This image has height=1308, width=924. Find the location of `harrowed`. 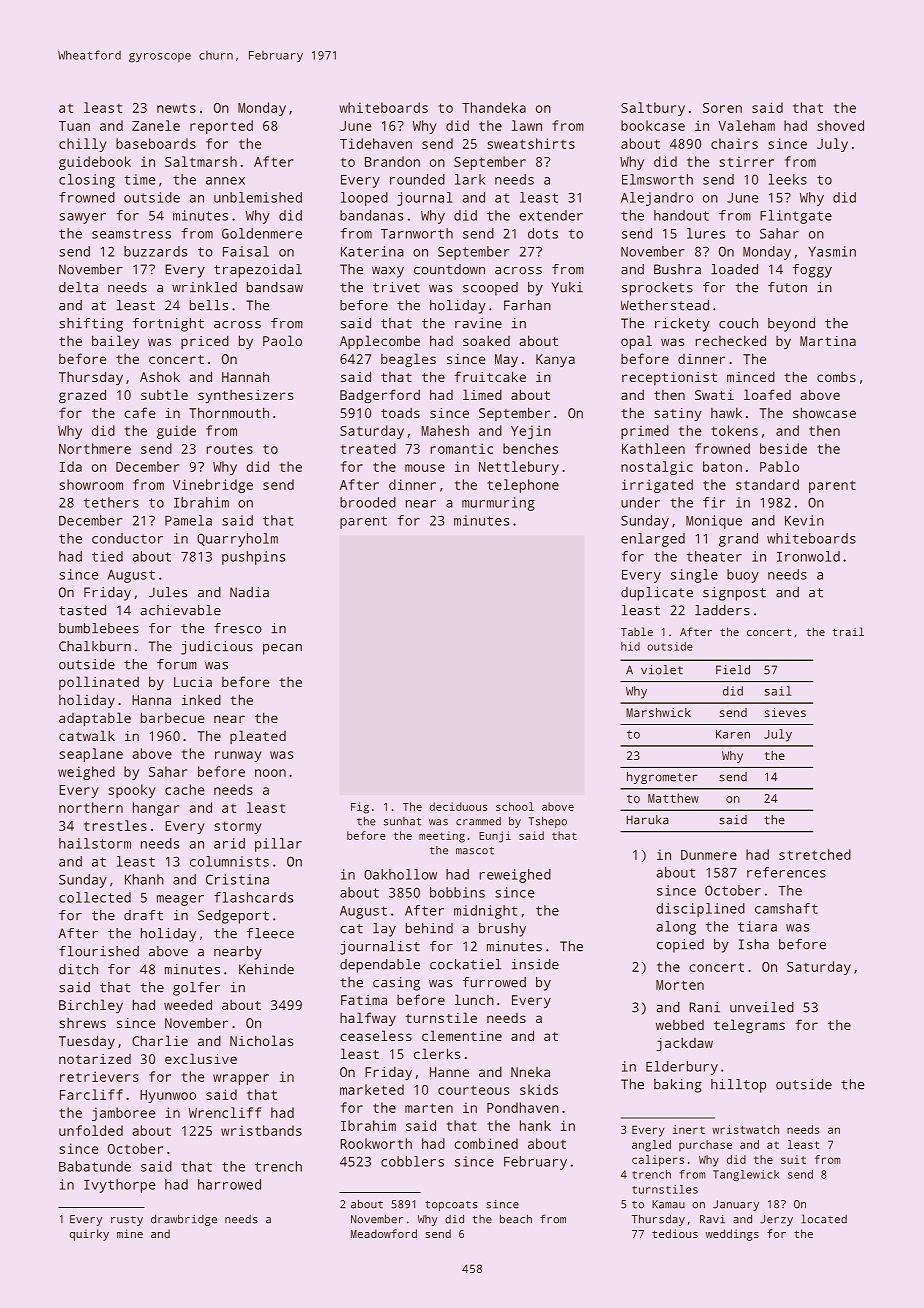

harrowed is located at coordinates (229, 1184).
